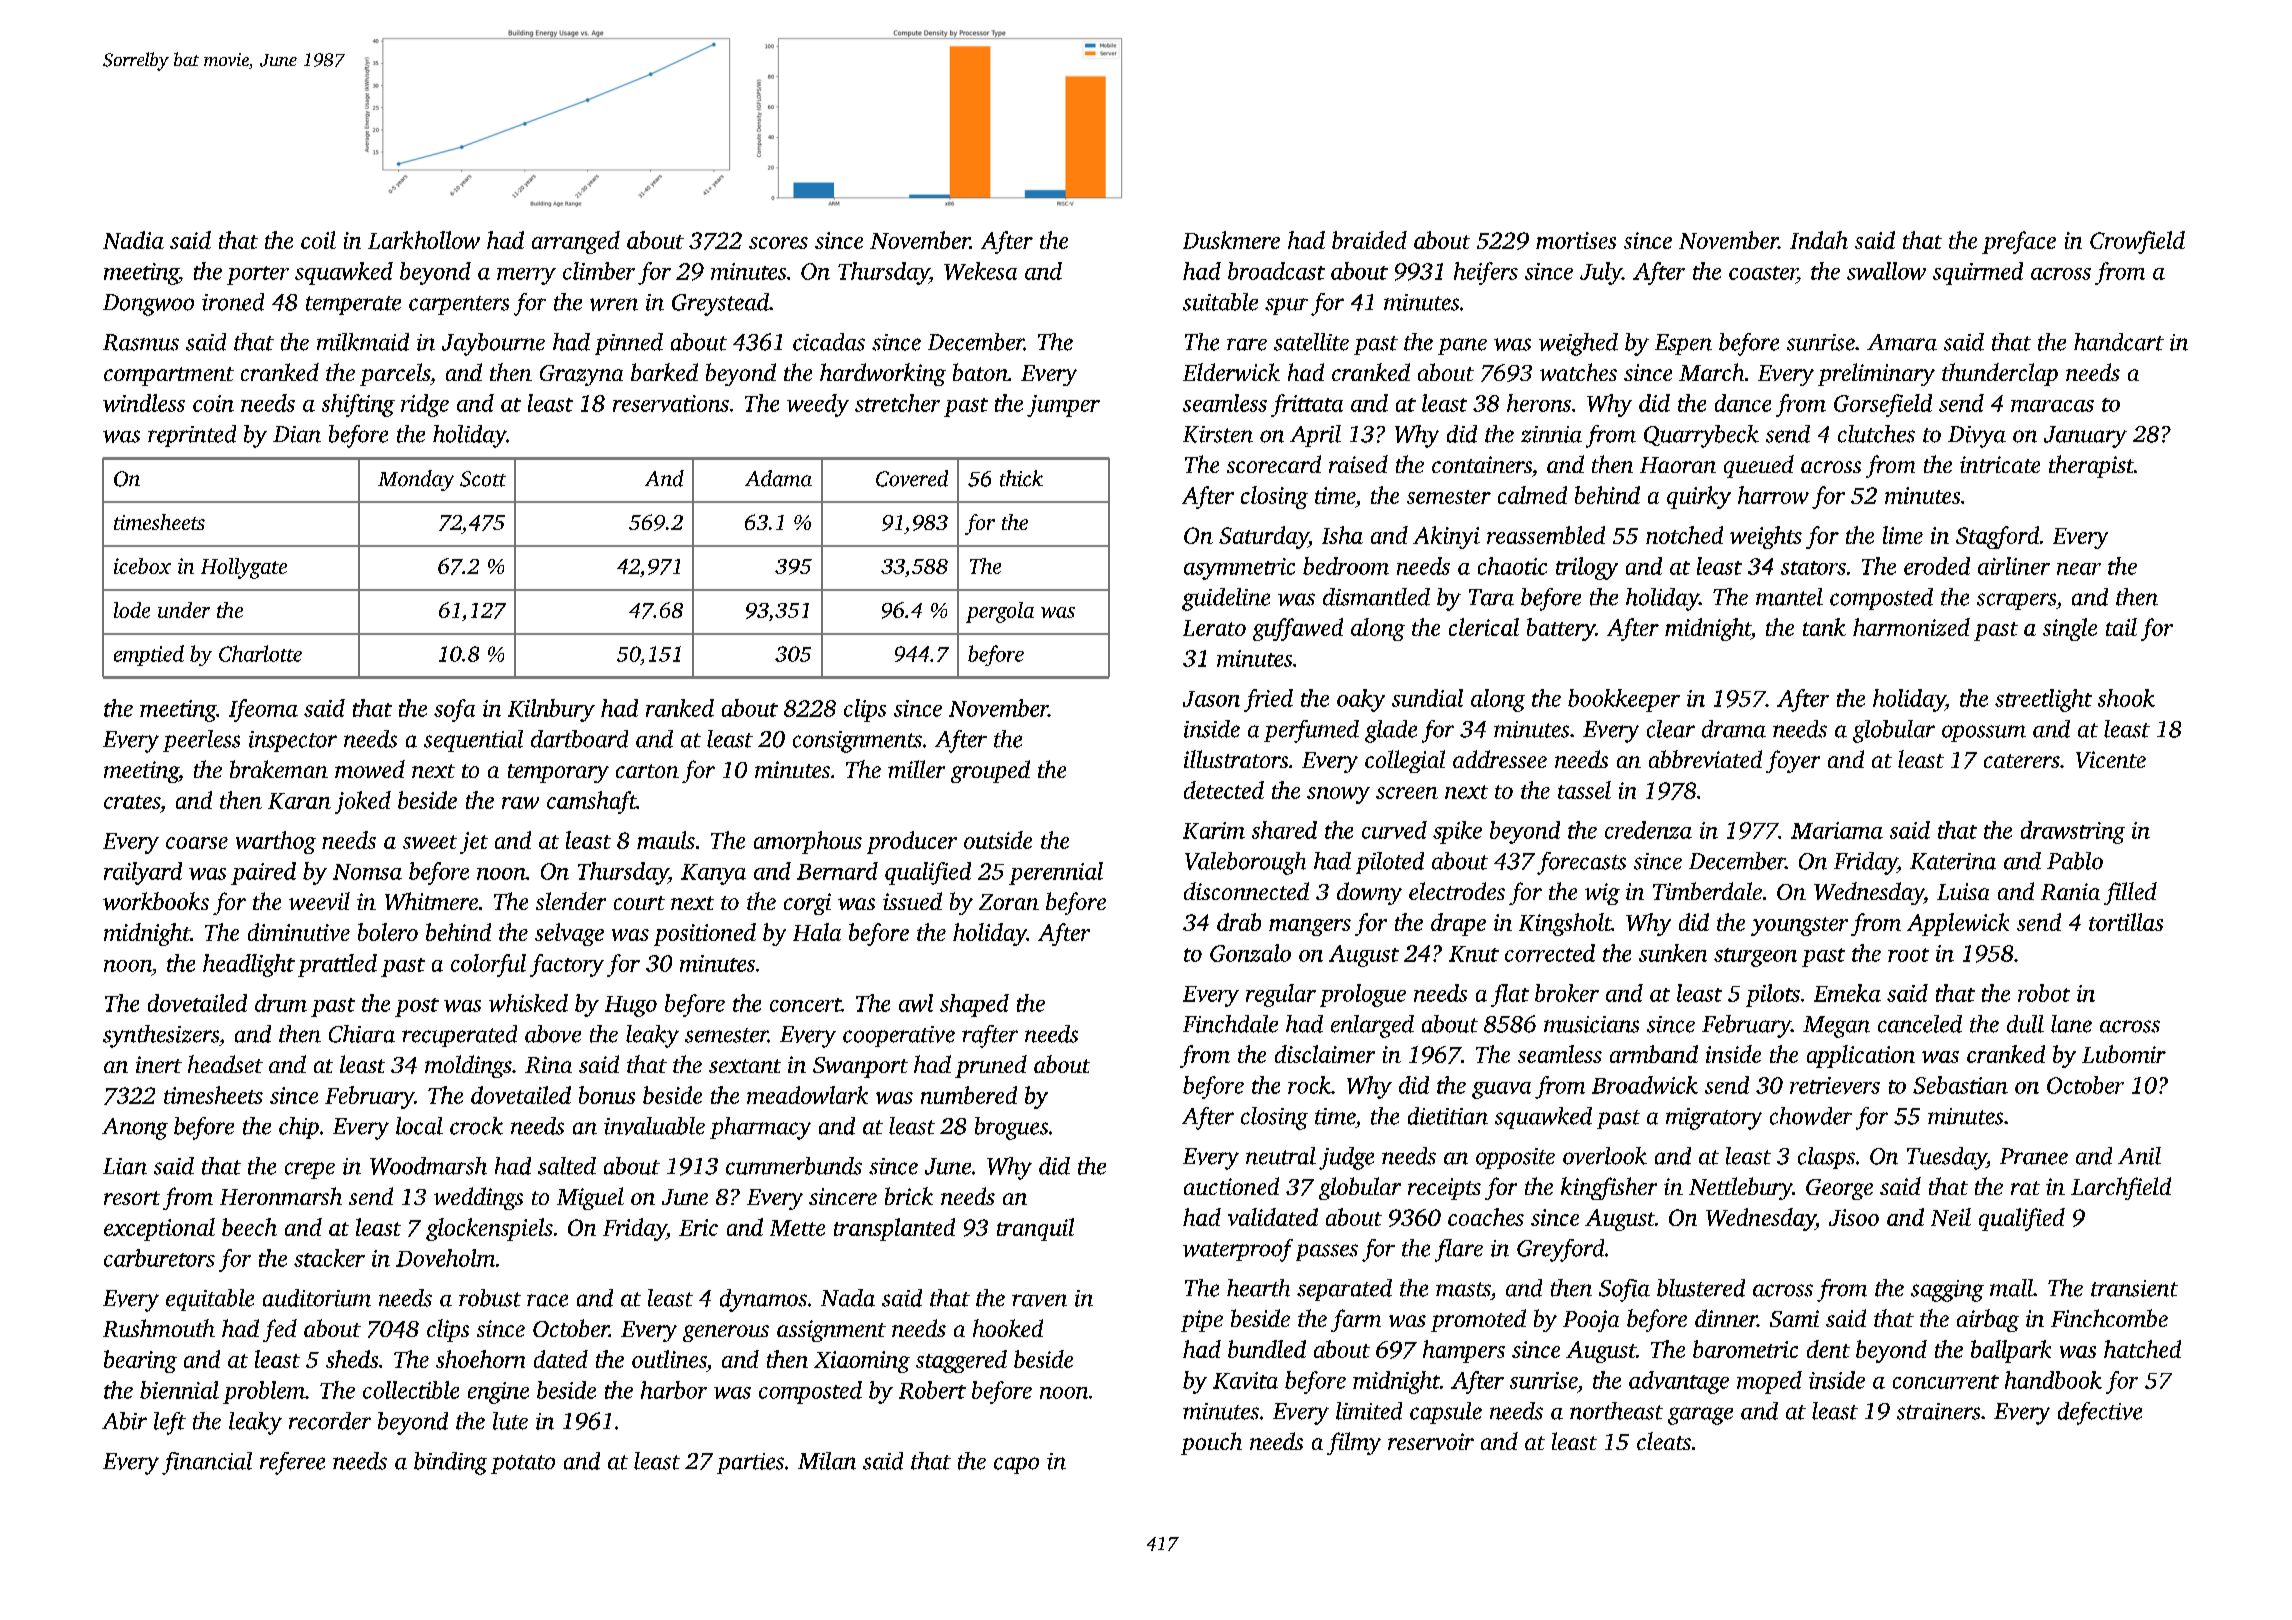 The width and height of the screenshot is (2292, 1620). Describe the element at coordinates (1605, 1156) in the screenshot. I see `overlook` at that location.
